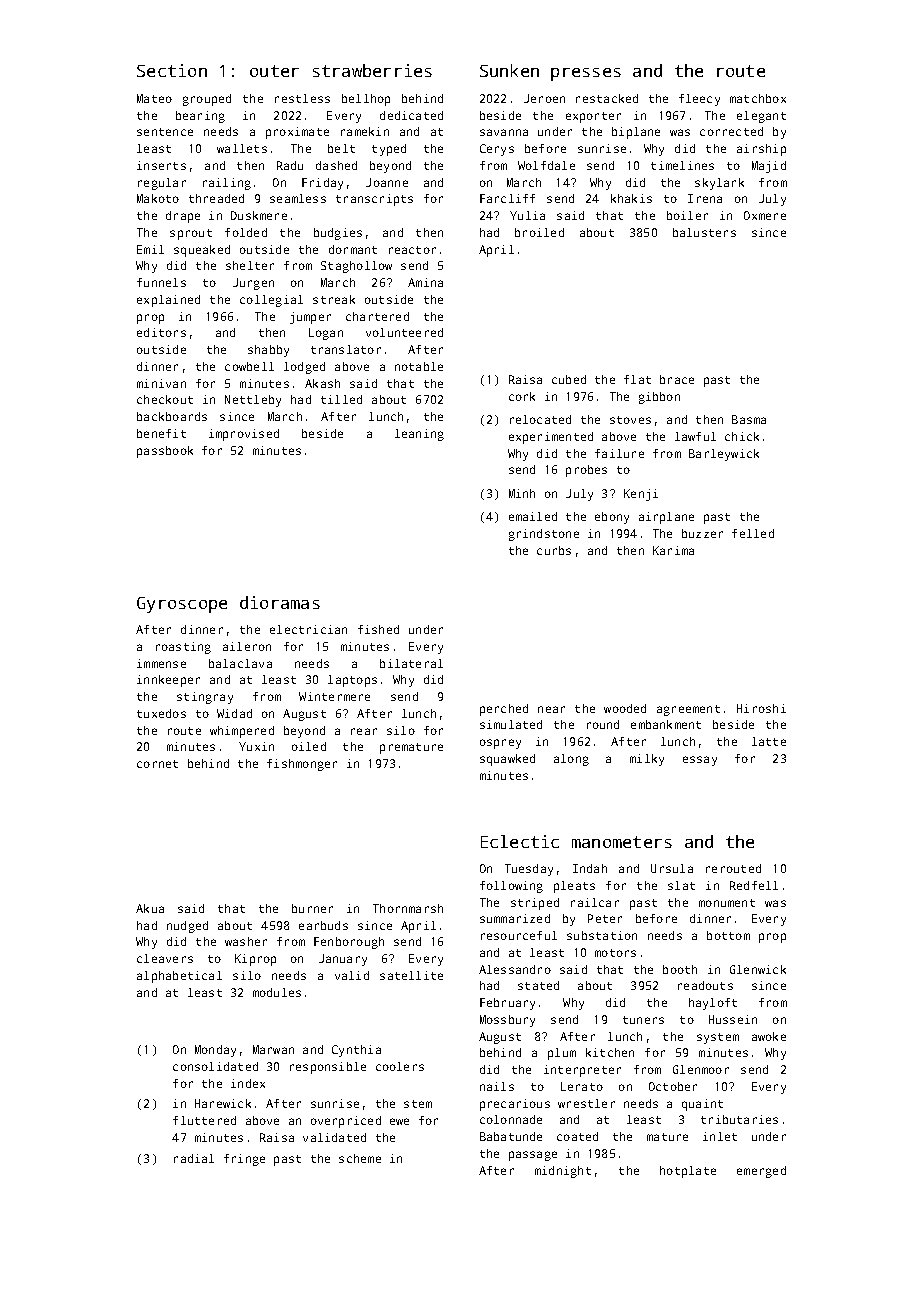 The width and height of the screenshot is (924, 1314). What do you see at coordinates (607, 98) in the screenshot?
I see `restacked` at bounding box center [607, 98].
